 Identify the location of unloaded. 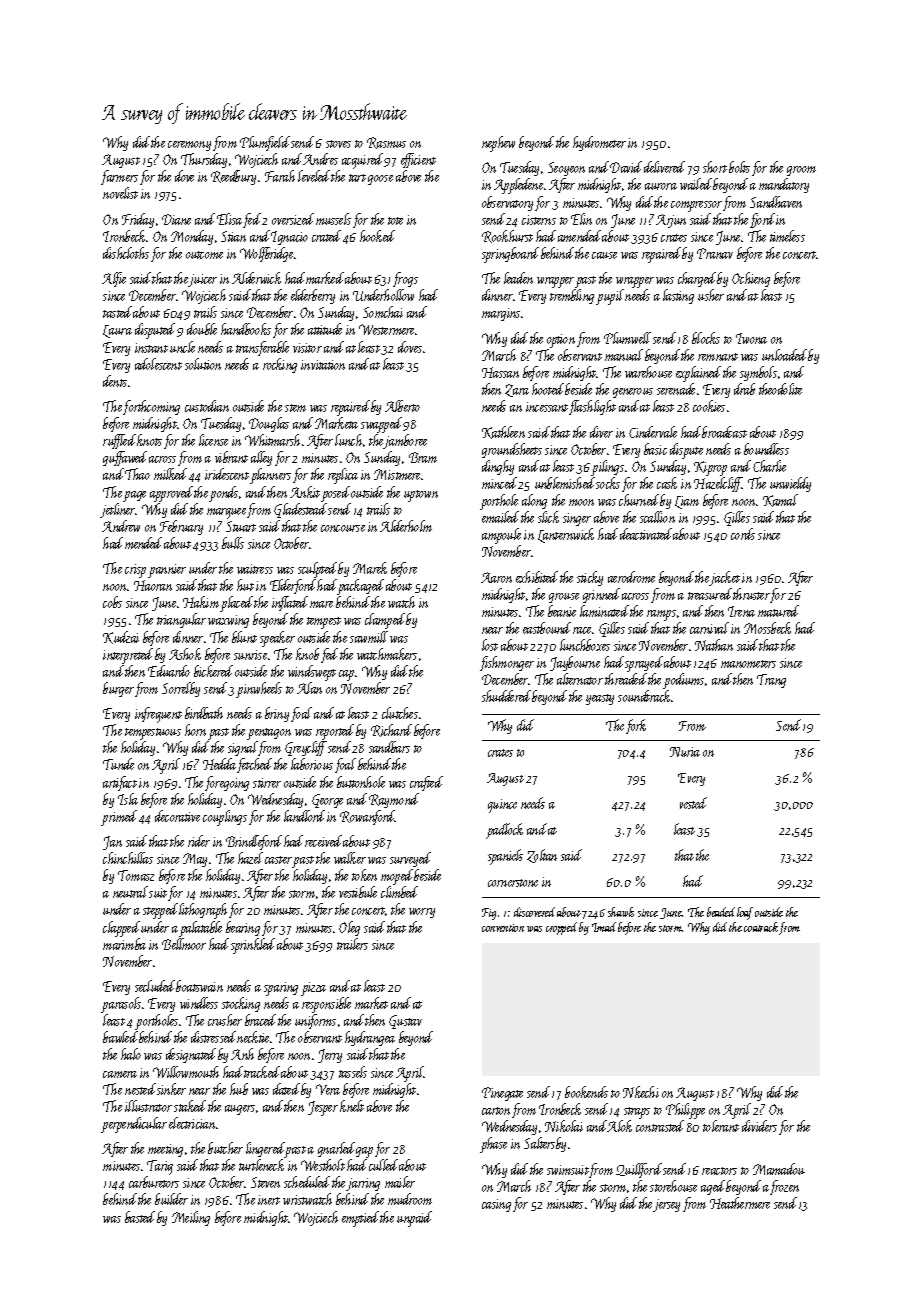
(784, 355).
